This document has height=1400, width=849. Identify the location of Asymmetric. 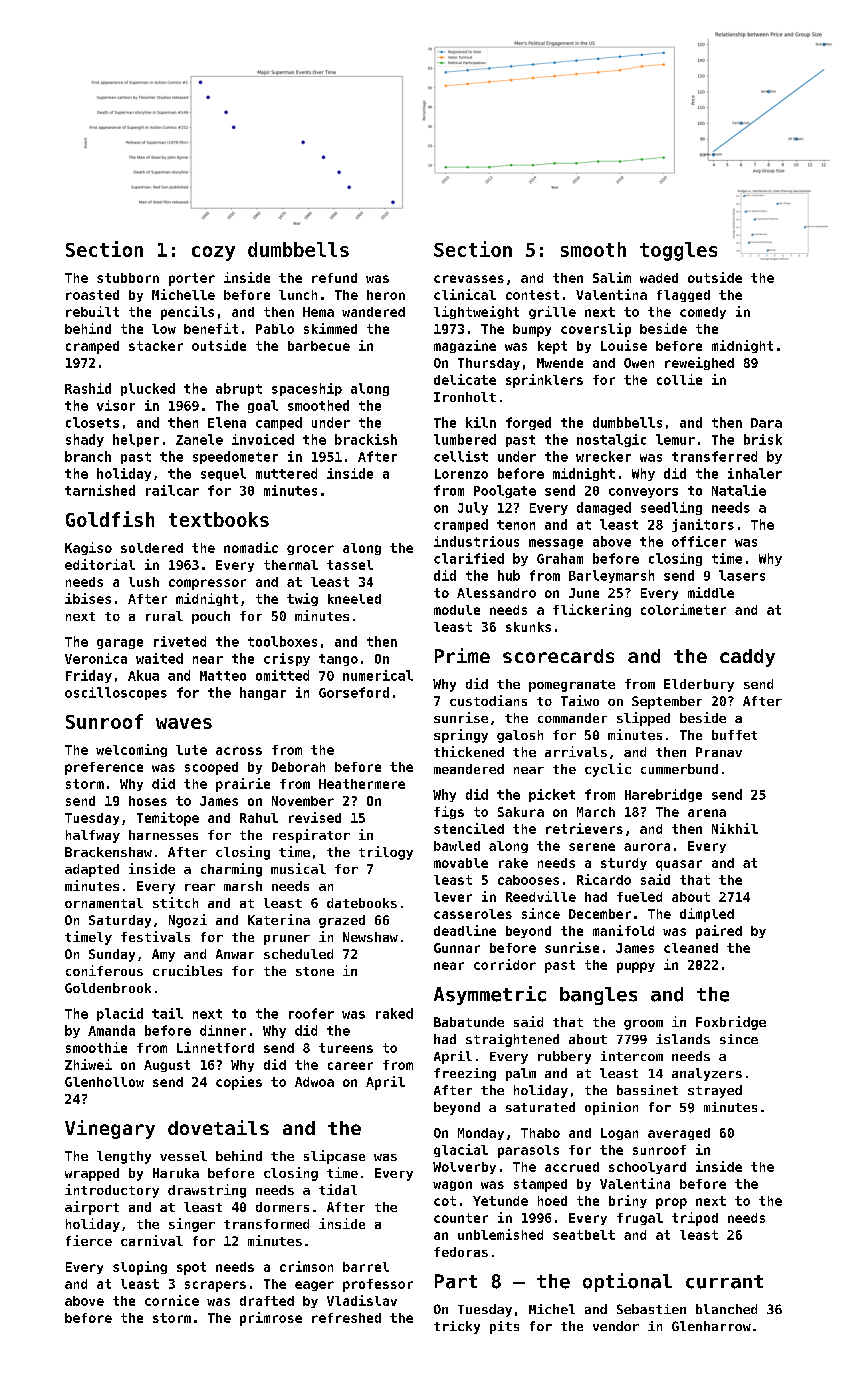
(490, 995).
